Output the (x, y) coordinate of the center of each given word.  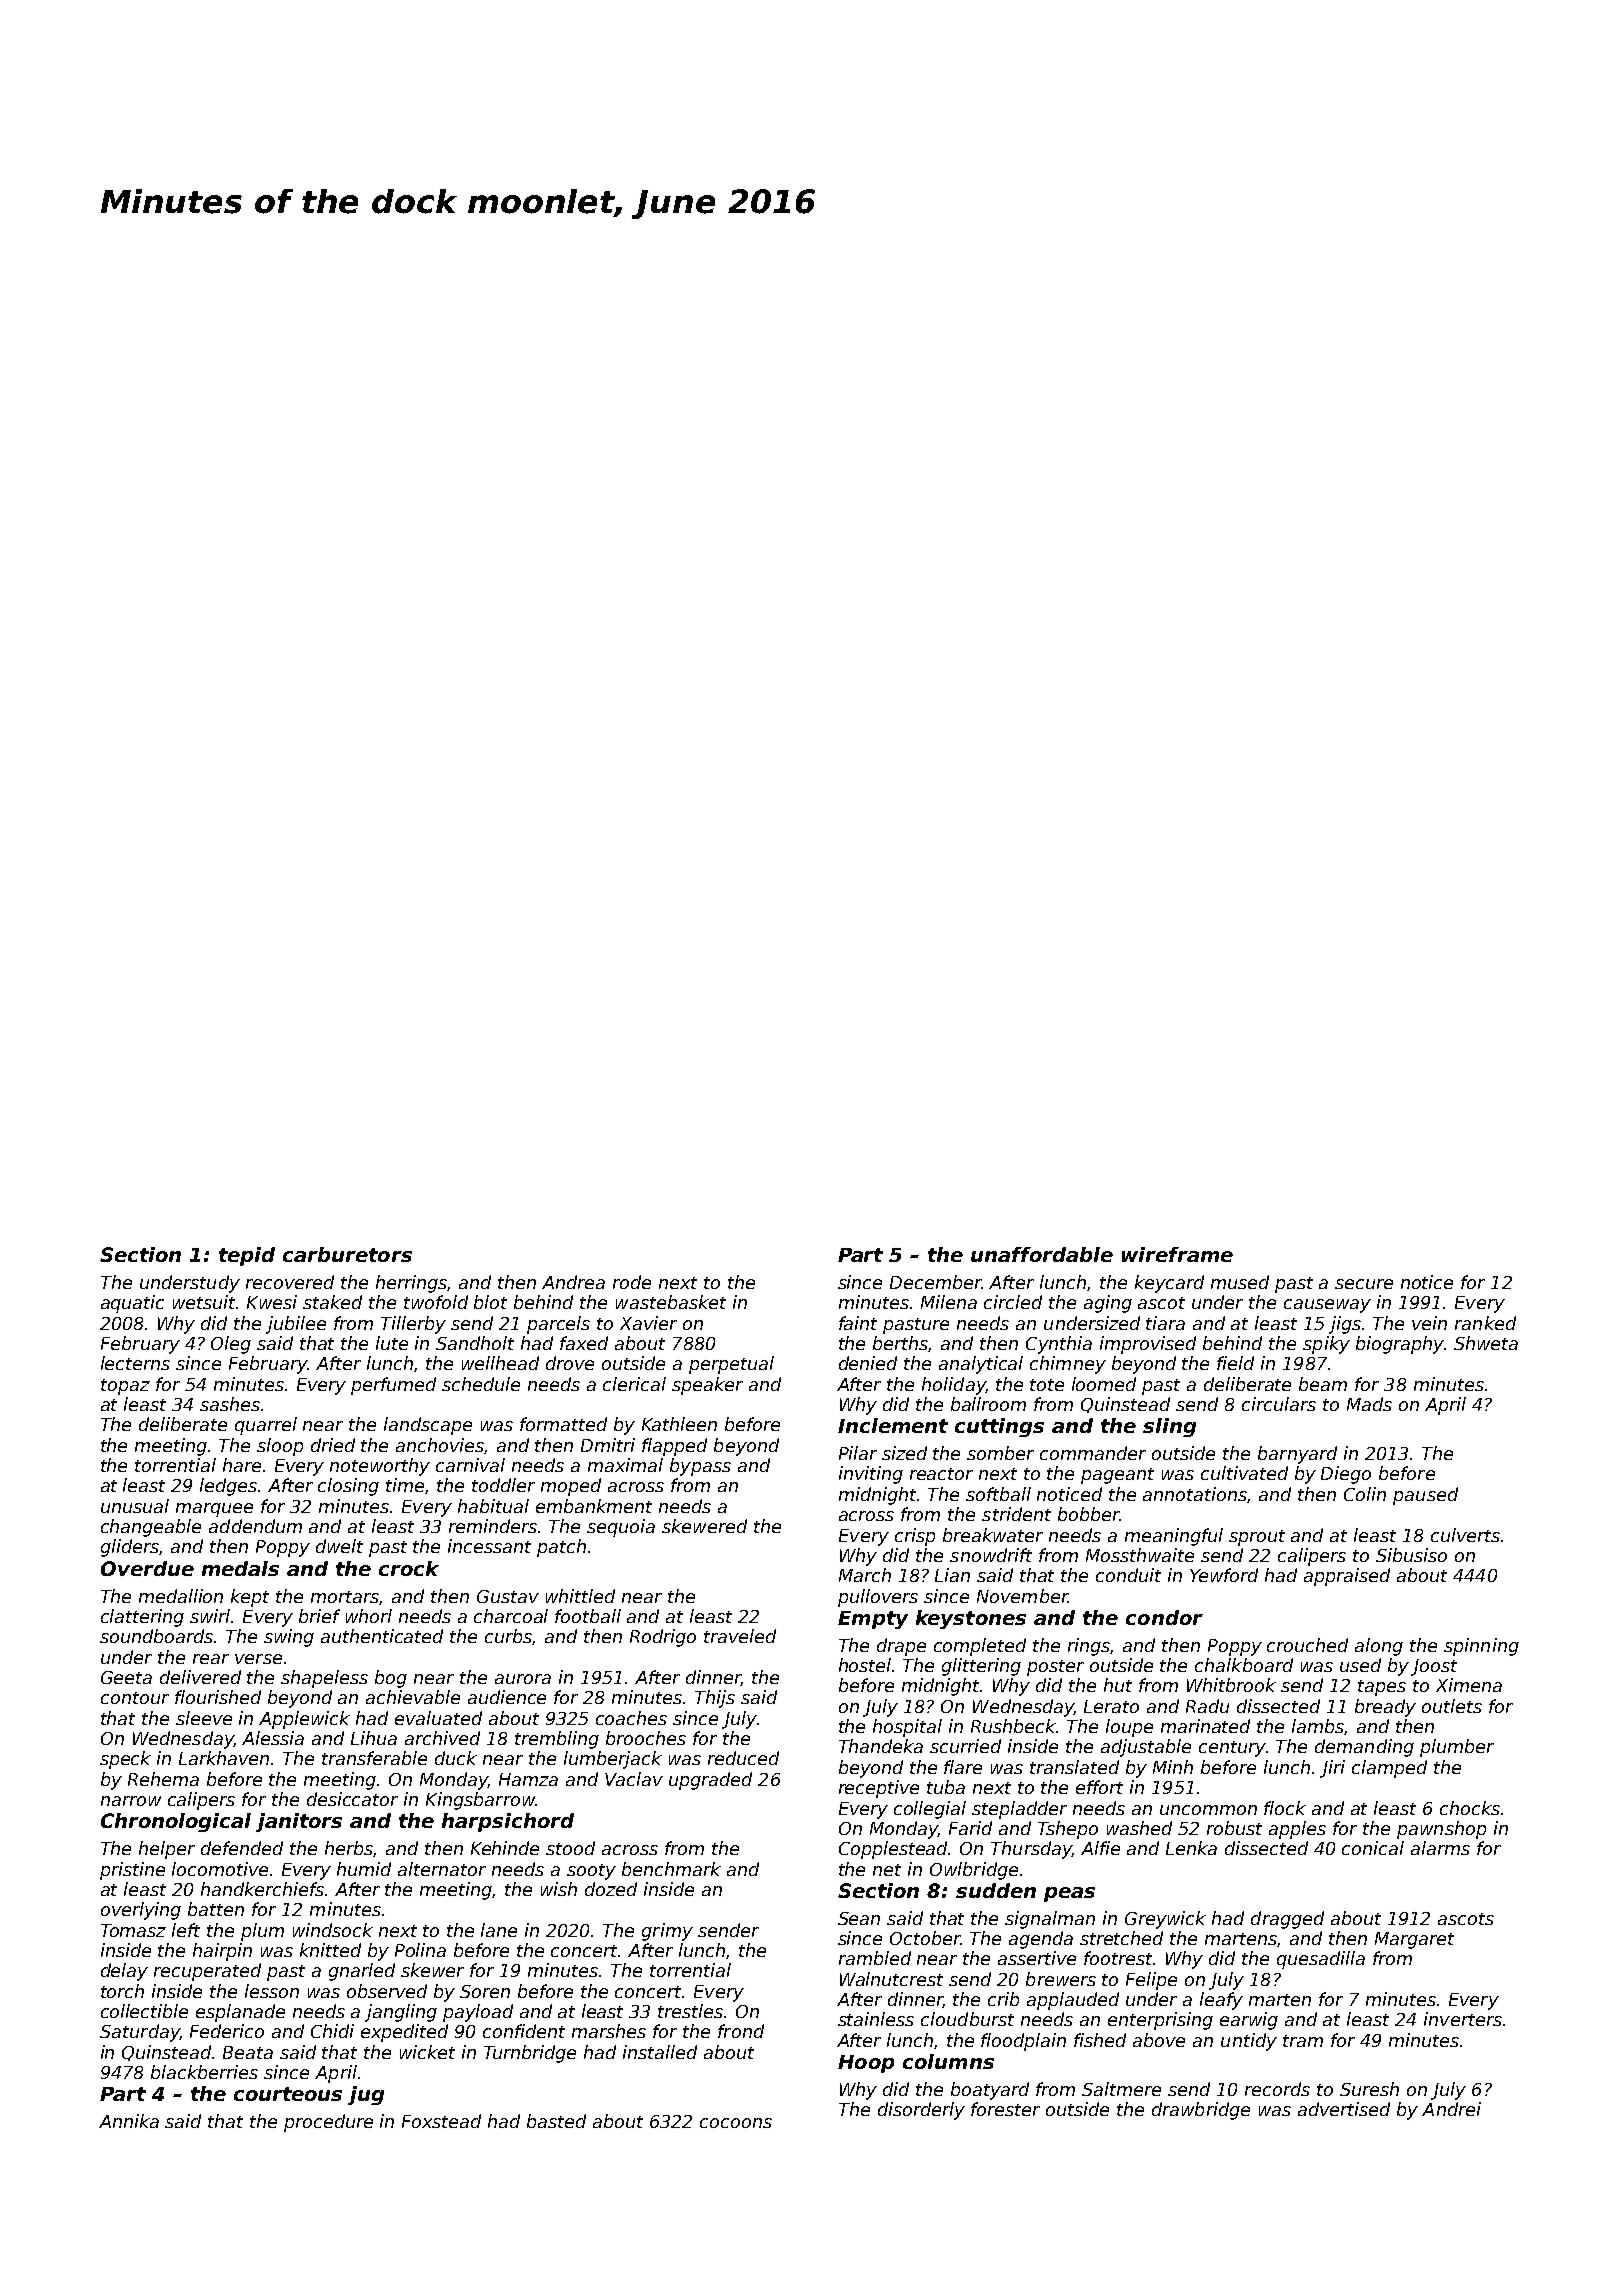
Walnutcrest (891, 1979)
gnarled (362, 1972)
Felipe (1151, 1981)
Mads (1369, 1404)
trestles (691, 2011)
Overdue (147, 1568)
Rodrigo (663, 1638)
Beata (248, 2052)
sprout (1257, 1538)
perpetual (731, 1365)
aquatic (132, 1304)
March (865, 1575)
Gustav (508, 1596)
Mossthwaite (1140, 1555)
